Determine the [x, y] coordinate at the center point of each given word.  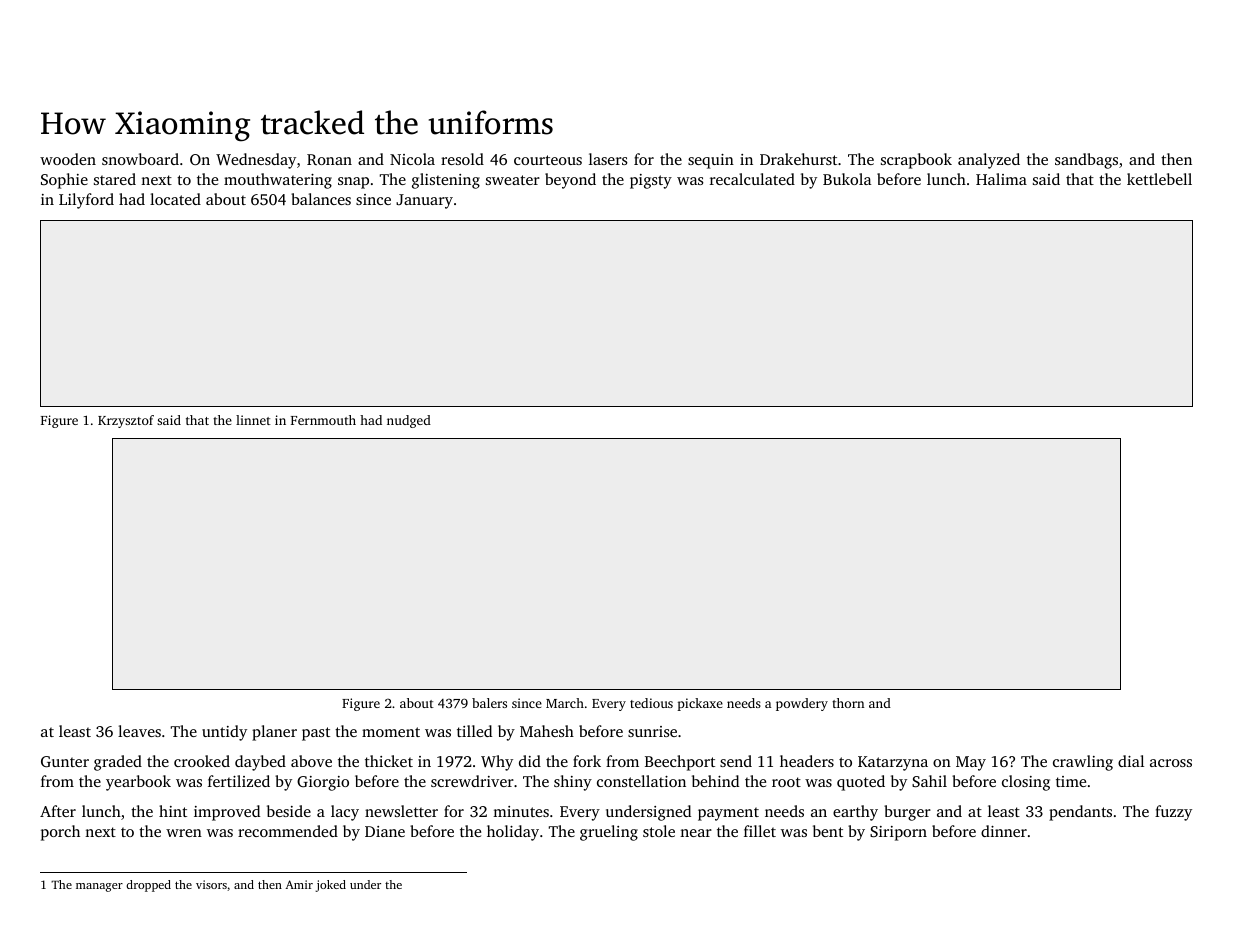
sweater [513, 180]
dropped [148, 886]
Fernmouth [323, 420]
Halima [1001, 179]
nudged [409, 421]
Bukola [847, 179]
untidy [224, 733]
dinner [1004, 831]
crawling [1083, 763]
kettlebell [1159, 179]
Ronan [329, 159]
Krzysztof [126, 421]
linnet [253, 420]
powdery [802, 704]
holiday [513, 833]
